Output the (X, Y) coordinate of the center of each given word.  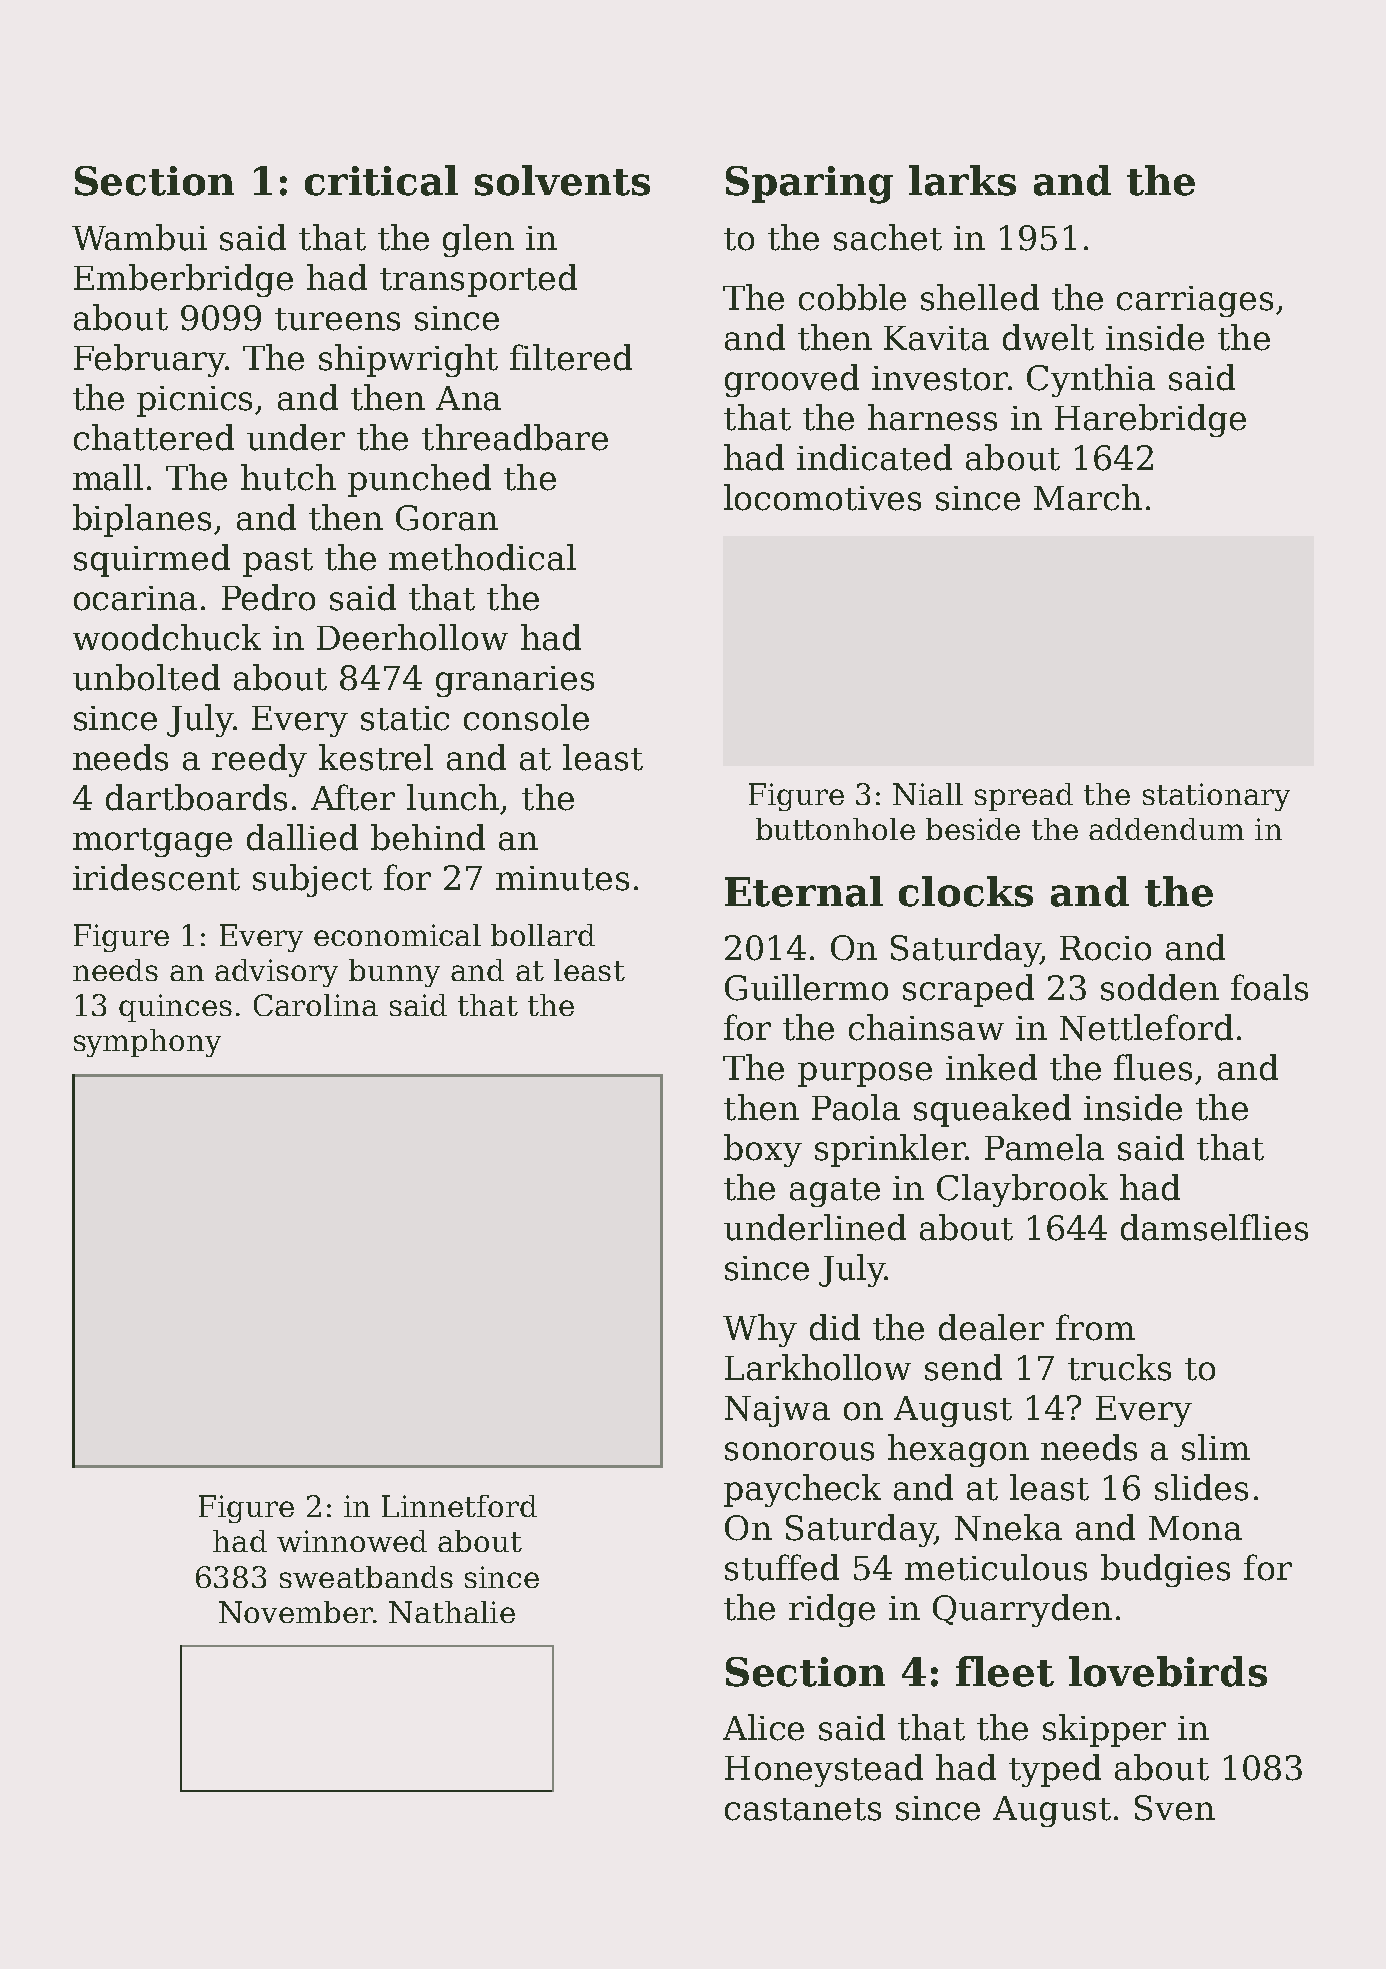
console (526, 717)
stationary (1216, 797)
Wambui (139, 237)
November (296, 1612)
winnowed (352, 1541)
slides (1201, 1487)
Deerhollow (412, 637)
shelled (980, 297)
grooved (792, 380)
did (835, 1327)
